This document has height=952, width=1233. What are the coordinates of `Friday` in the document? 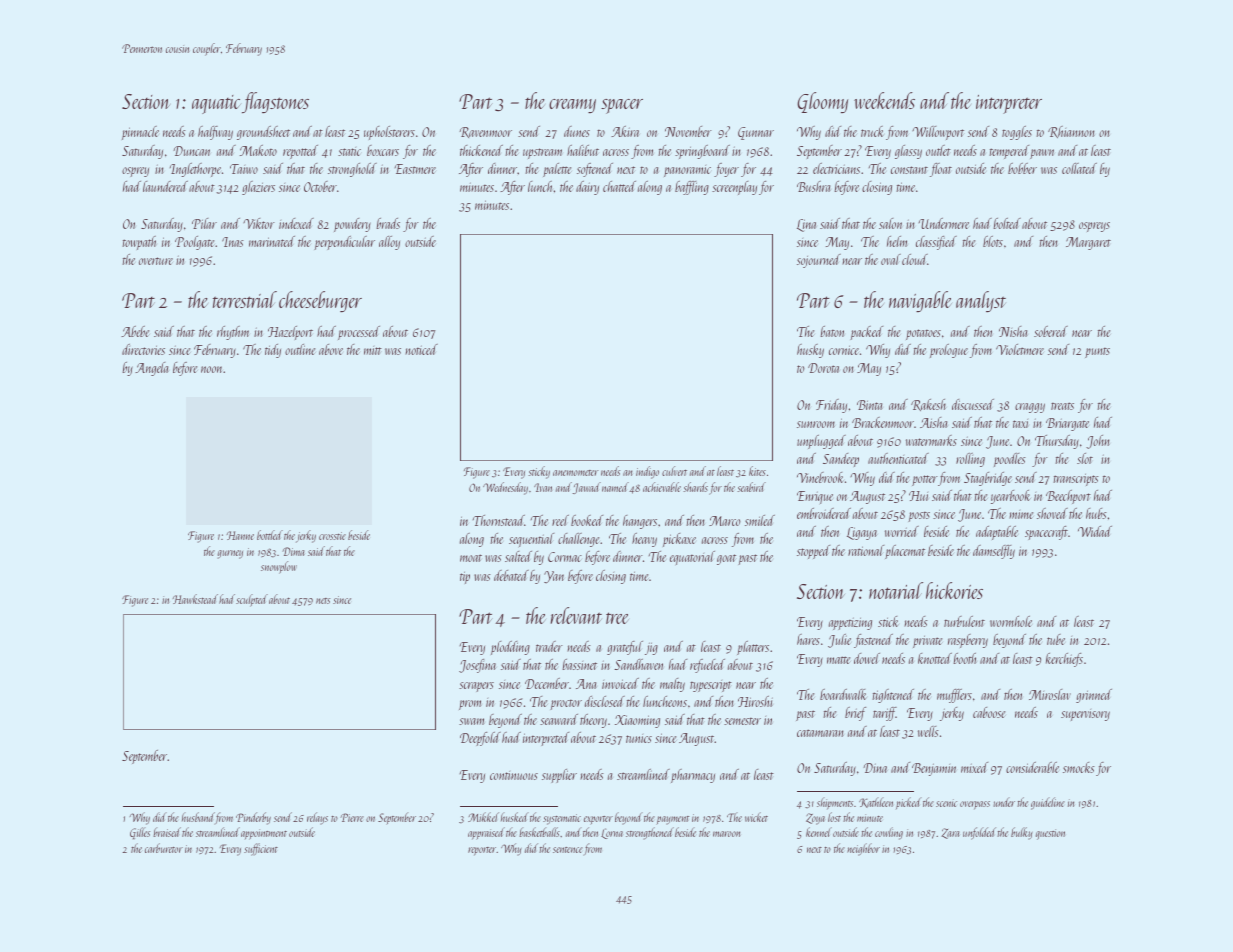 It's located at (831, 406).
